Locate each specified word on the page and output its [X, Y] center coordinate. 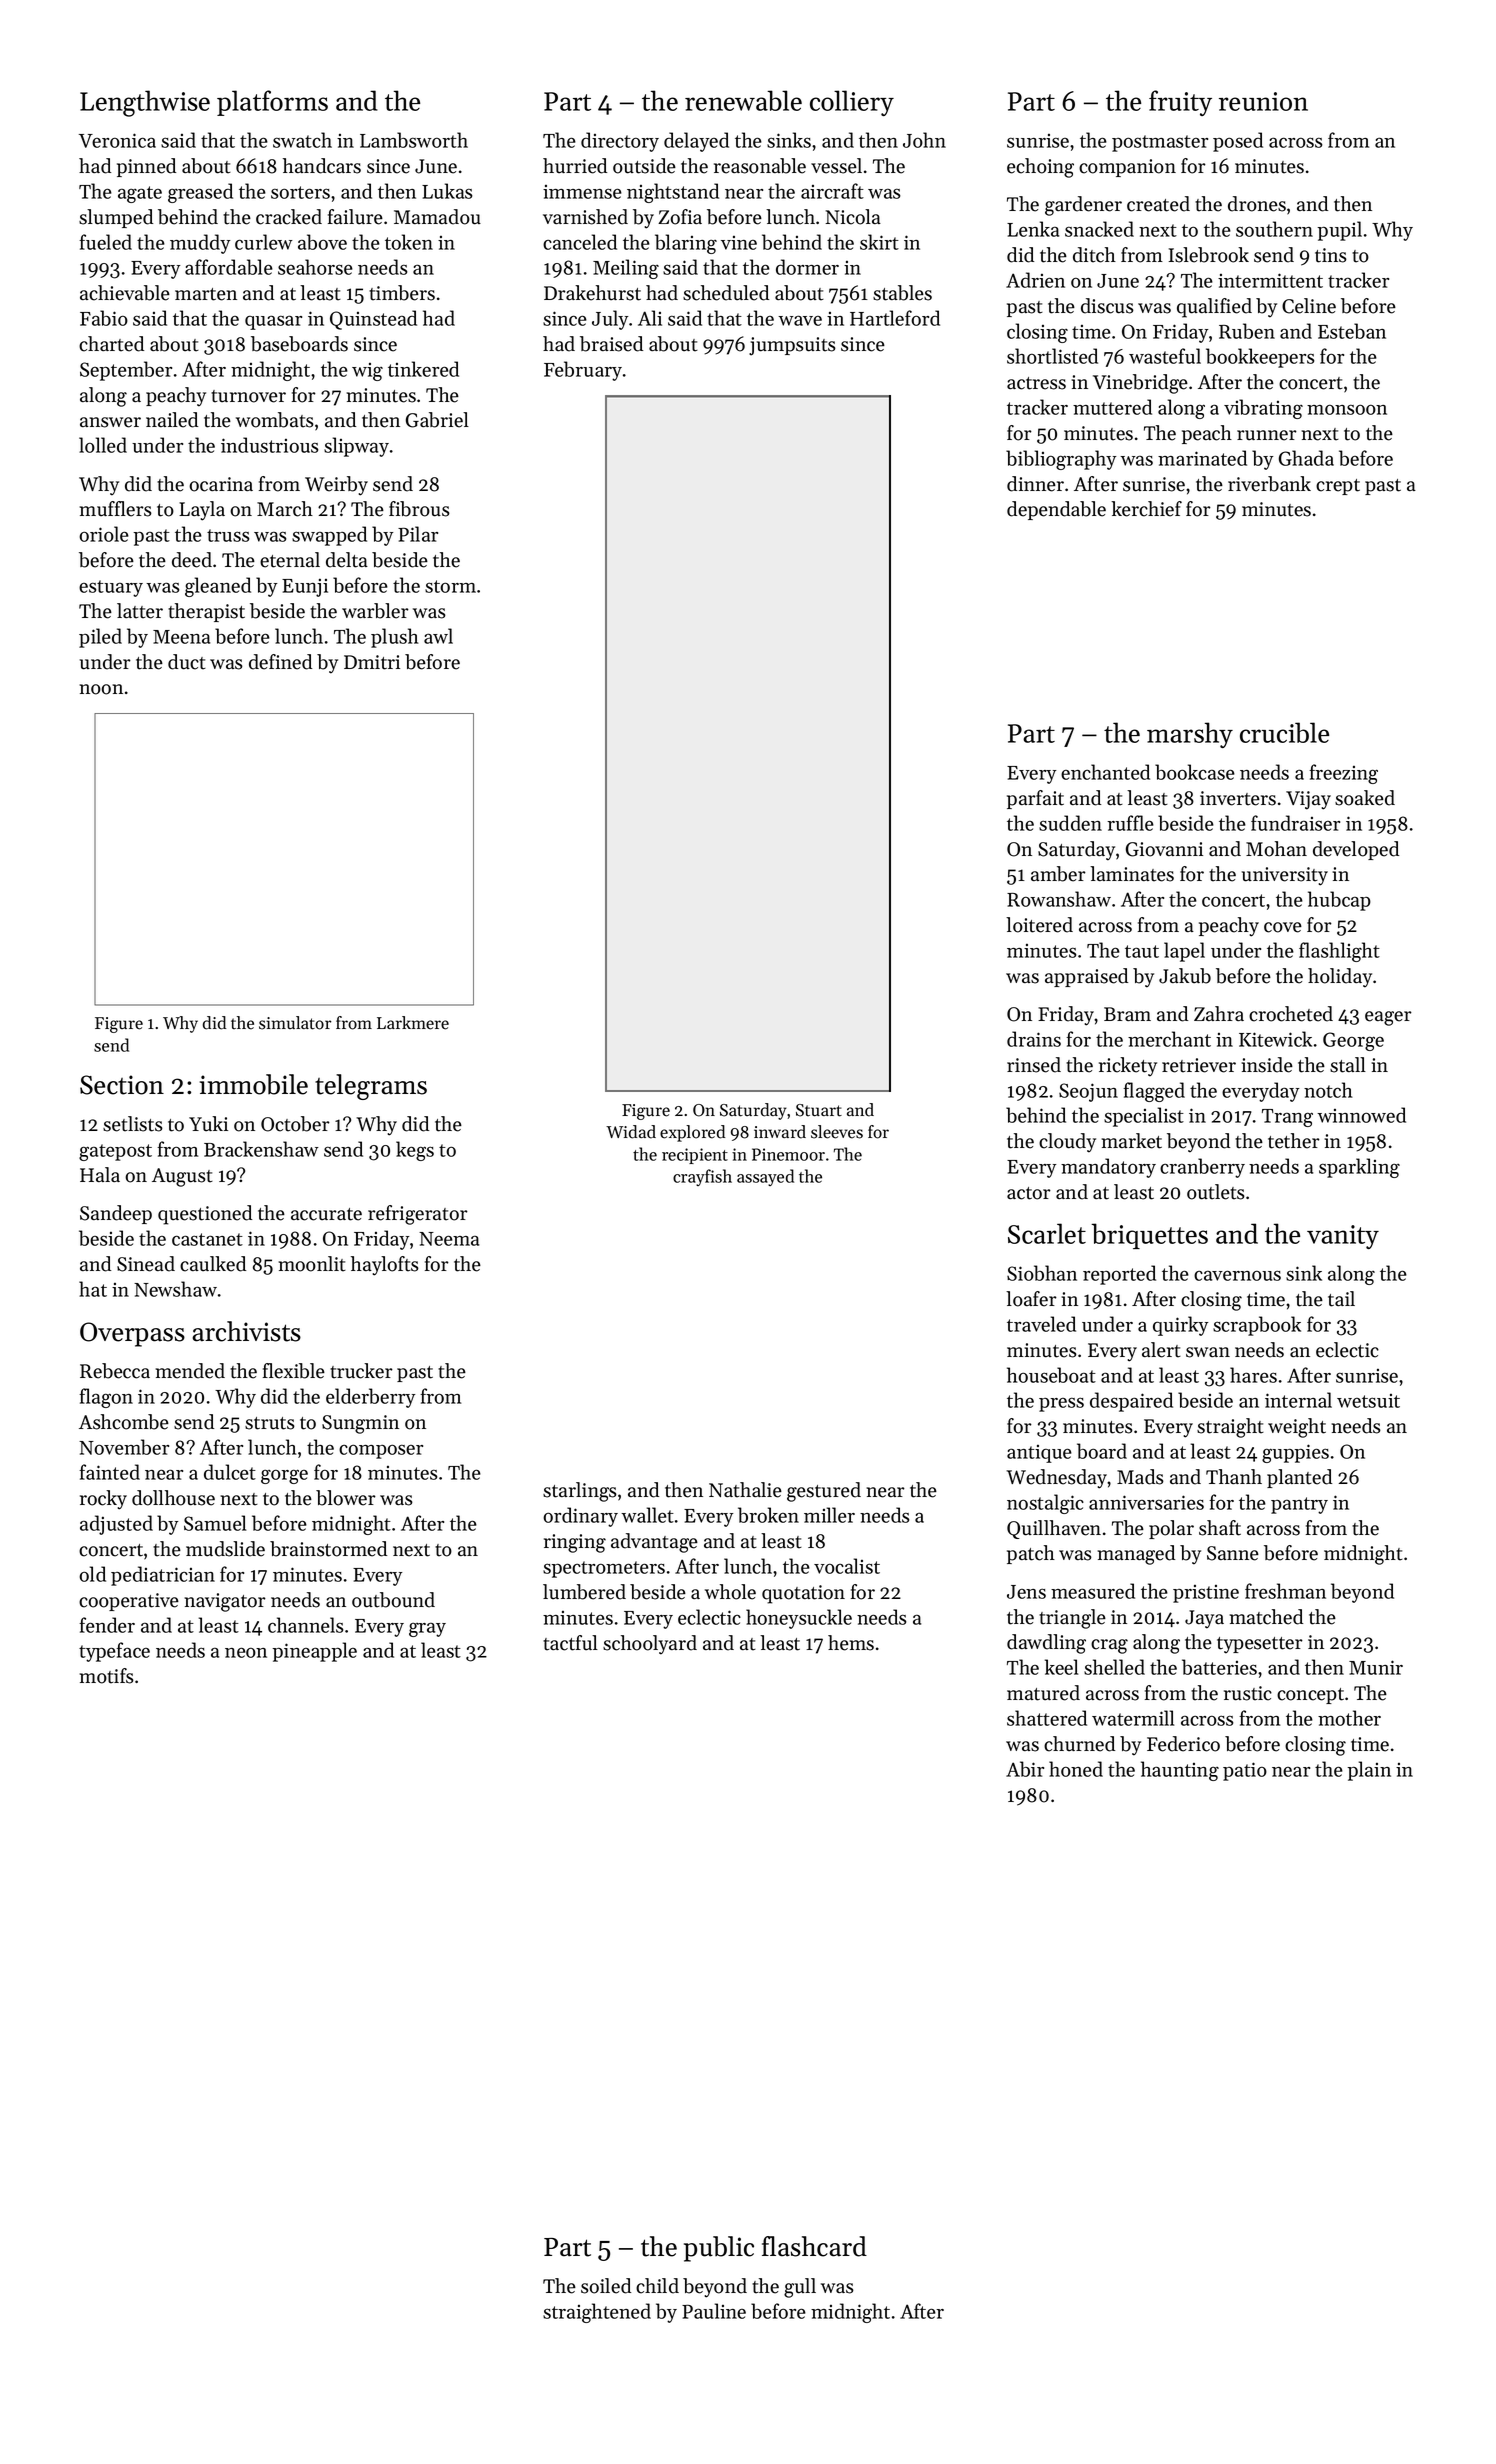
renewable [743, 100]
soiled [606, 2286]
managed [1136, 1555]
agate [140, 194]
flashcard [814, 2246]
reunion [1263, 101]
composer [381, 1451]
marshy [1190, 735]
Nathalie [745, 1490]
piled [100, 638]
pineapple [314, 1652]
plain [1369, 1771]
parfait [1035, 799]
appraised [1086, 977]
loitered [1039, 925]
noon [101, 689]
